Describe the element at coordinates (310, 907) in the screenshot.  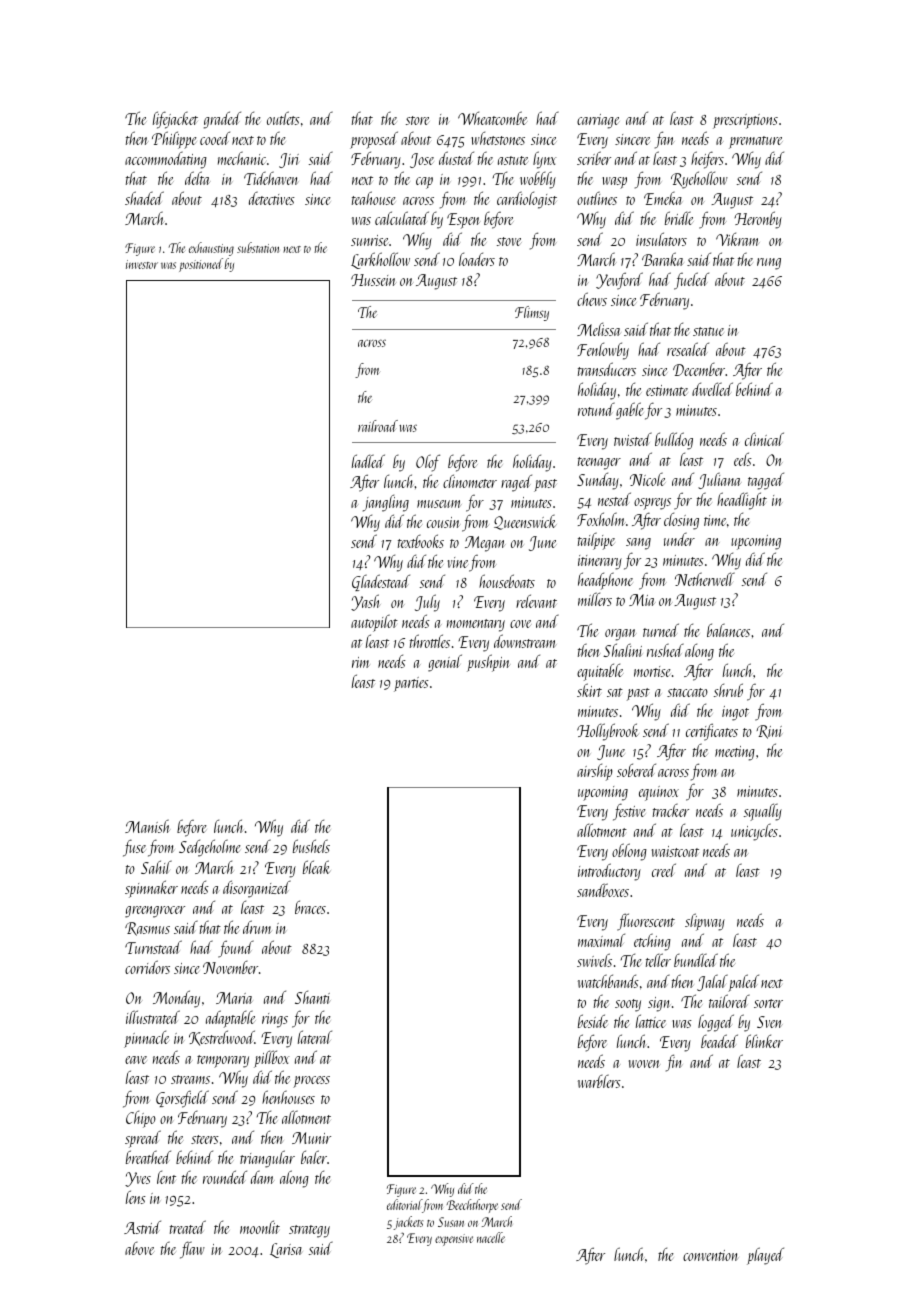
I see `braces` at that location.
